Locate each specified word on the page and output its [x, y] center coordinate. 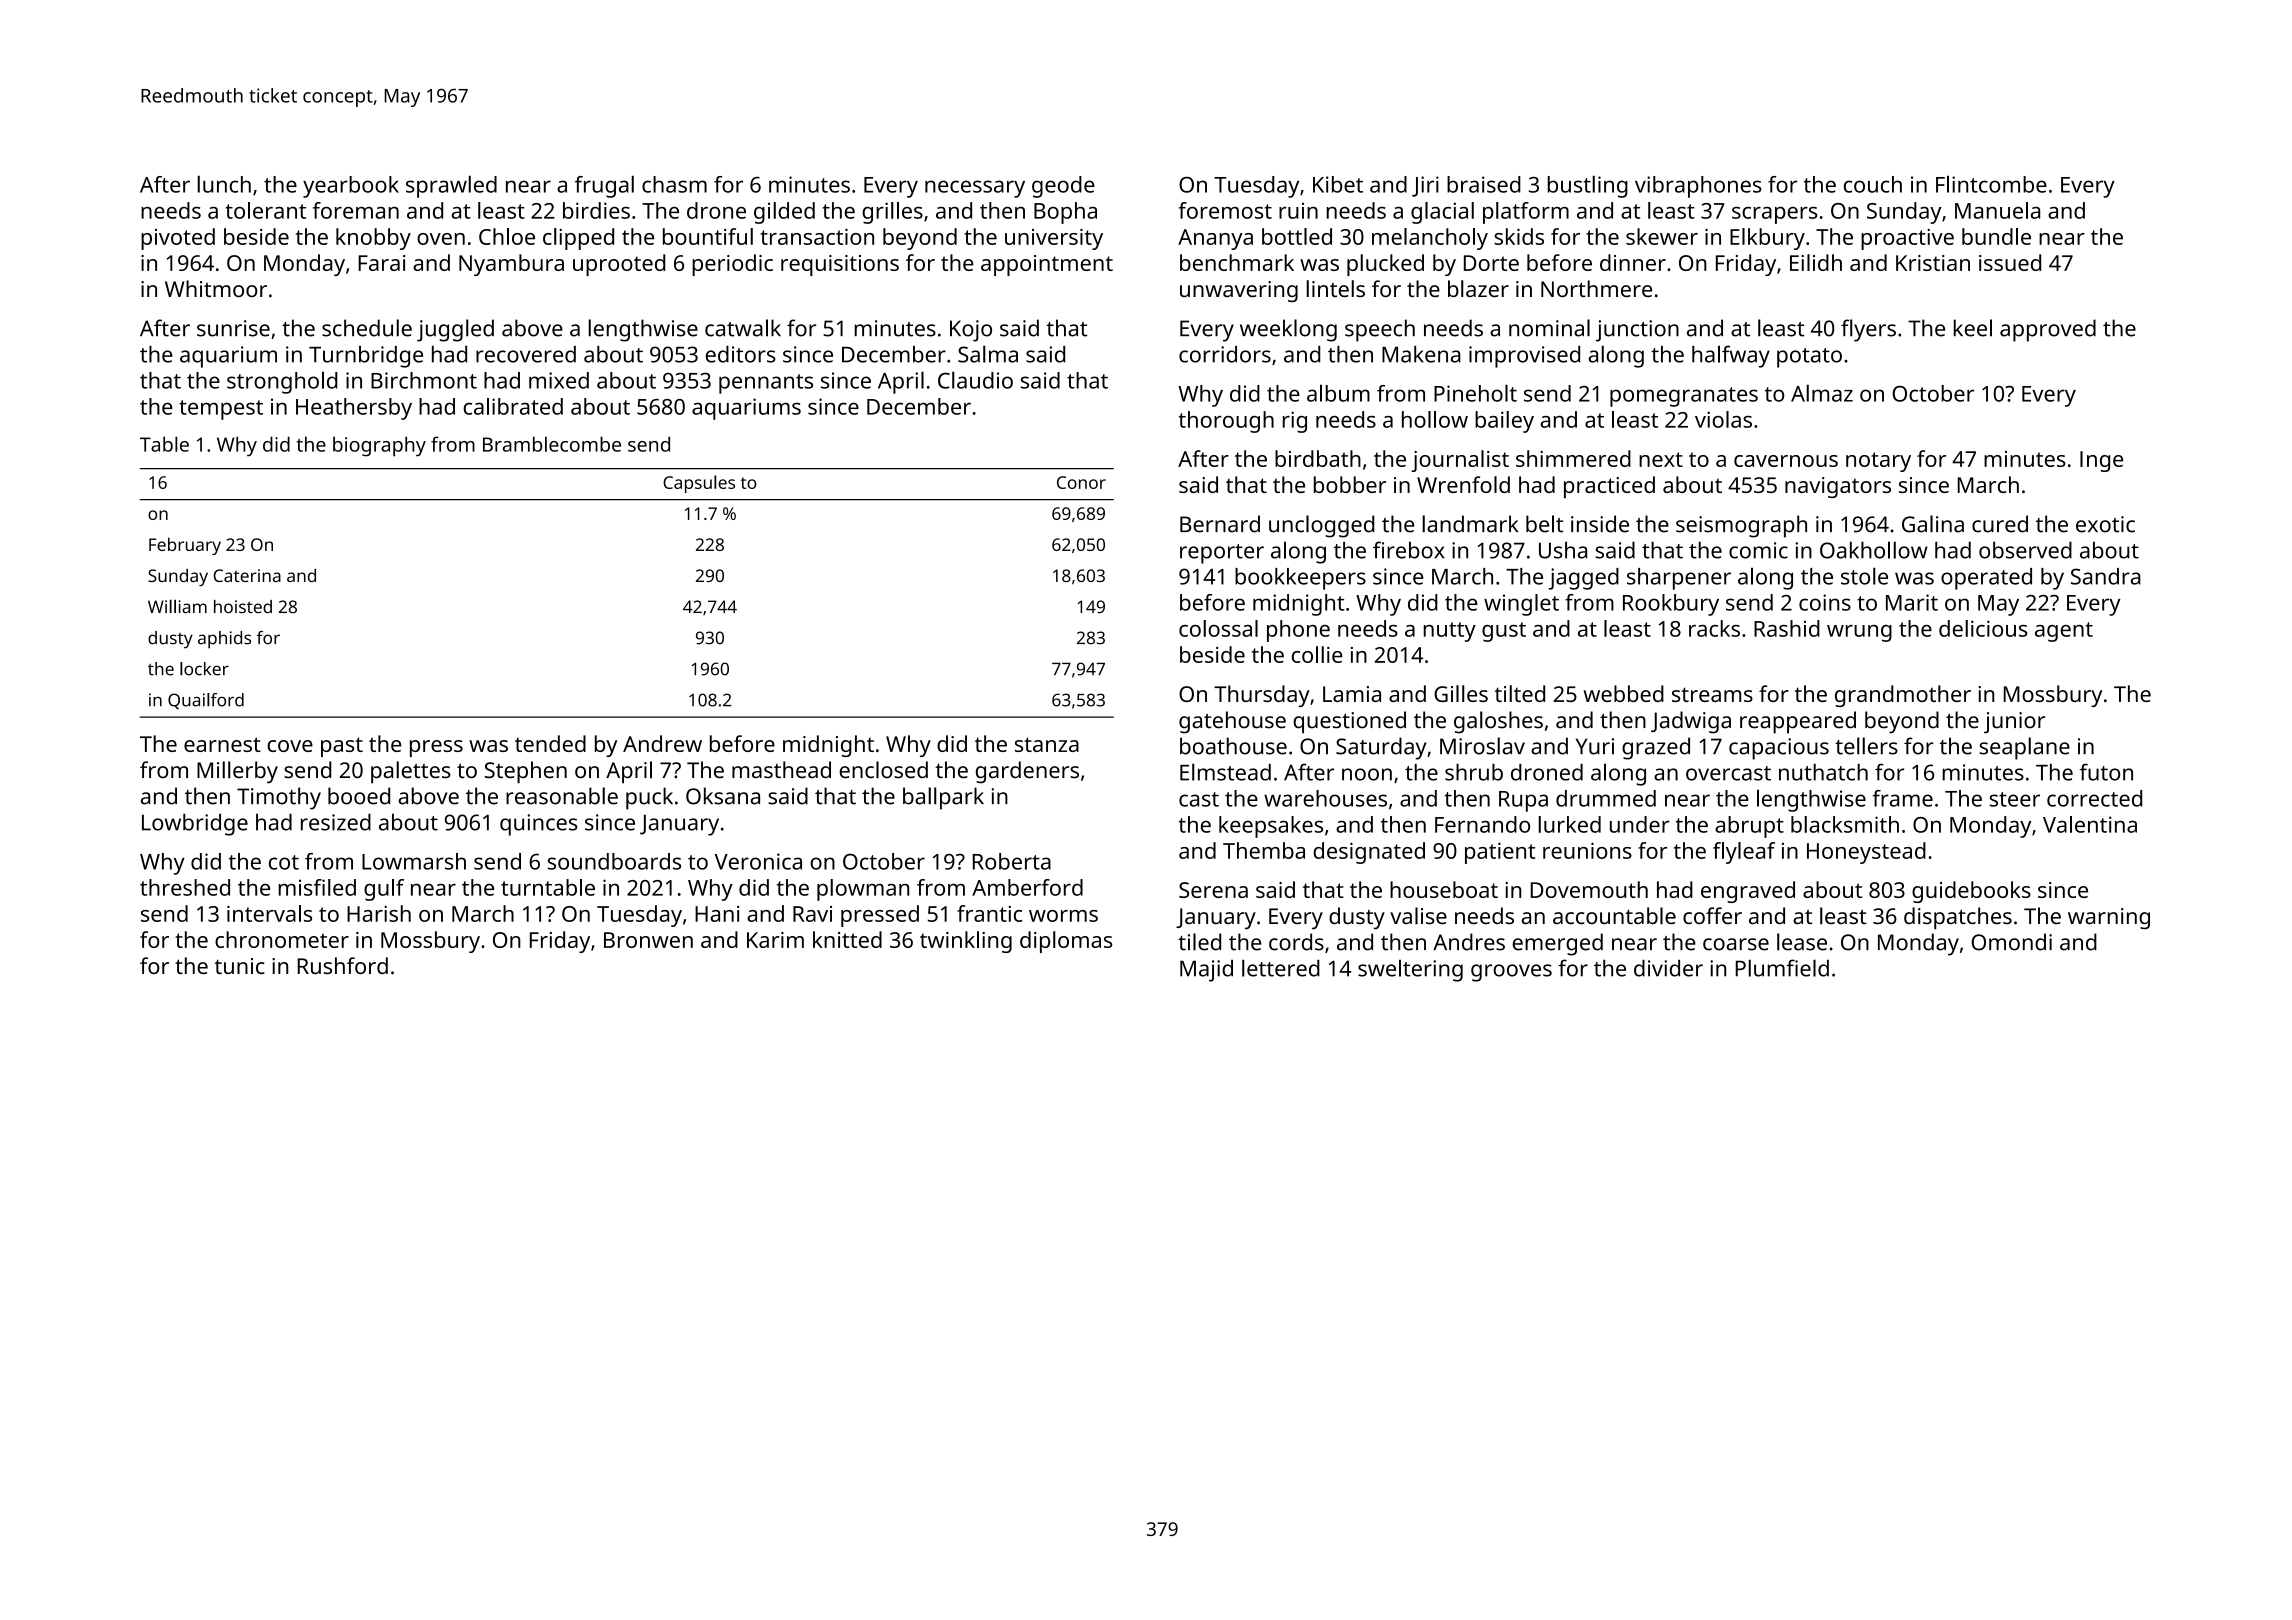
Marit [1912, 602]
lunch [224, 184]
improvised [1524, 357]
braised [1484, 184]
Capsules [699, 484]
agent [2064, 632]
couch [1873, 184]
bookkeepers [1300, 579]
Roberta [1012, 861]
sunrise [233, 328]
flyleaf [1744, 853]
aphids [224, 640]
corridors [1225, 354]
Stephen [526, 772]
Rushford [343, 965]
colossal [1218, 628]
